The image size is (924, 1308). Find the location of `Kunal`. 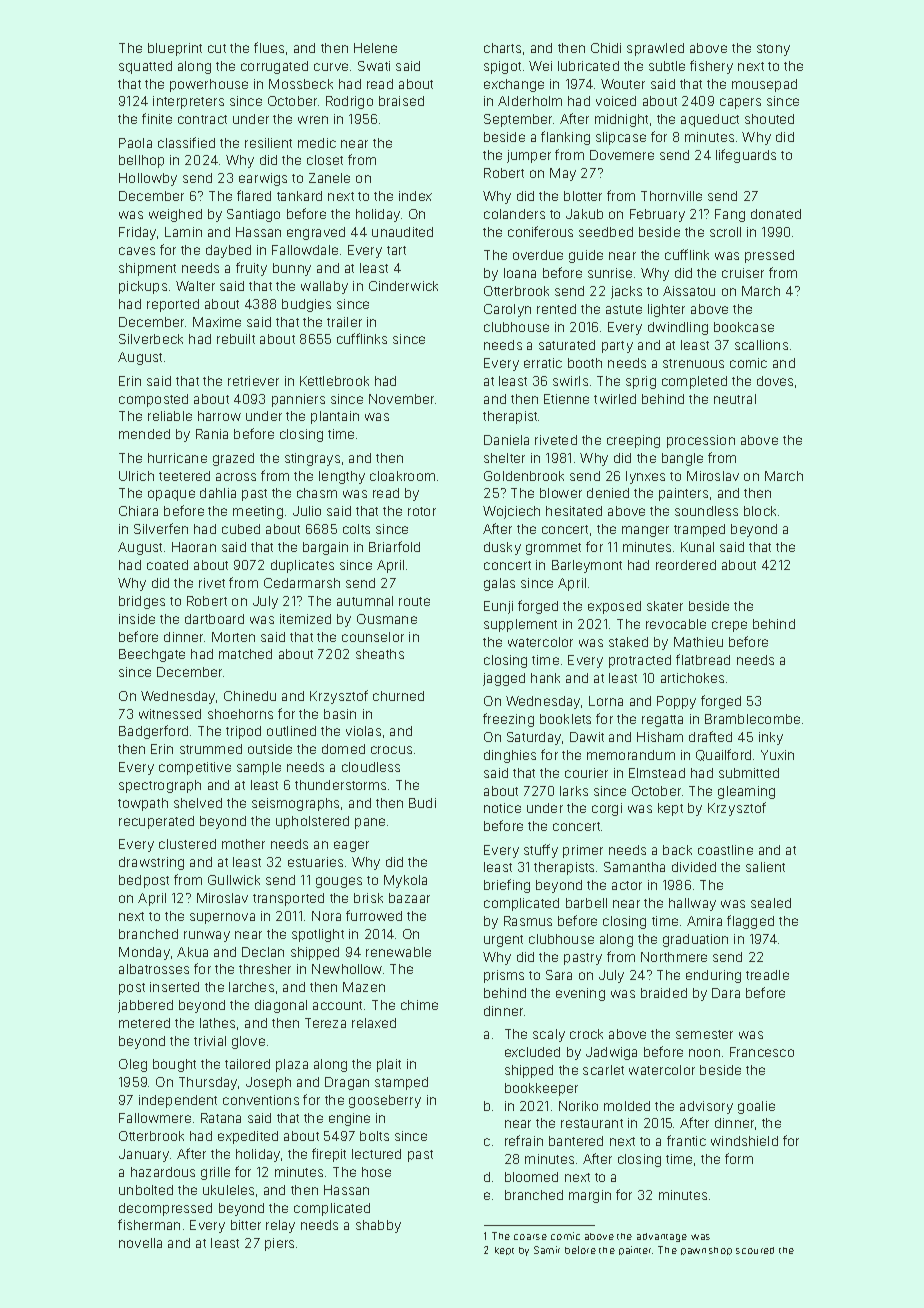

Kunal is located at coordinates (697, 547).
